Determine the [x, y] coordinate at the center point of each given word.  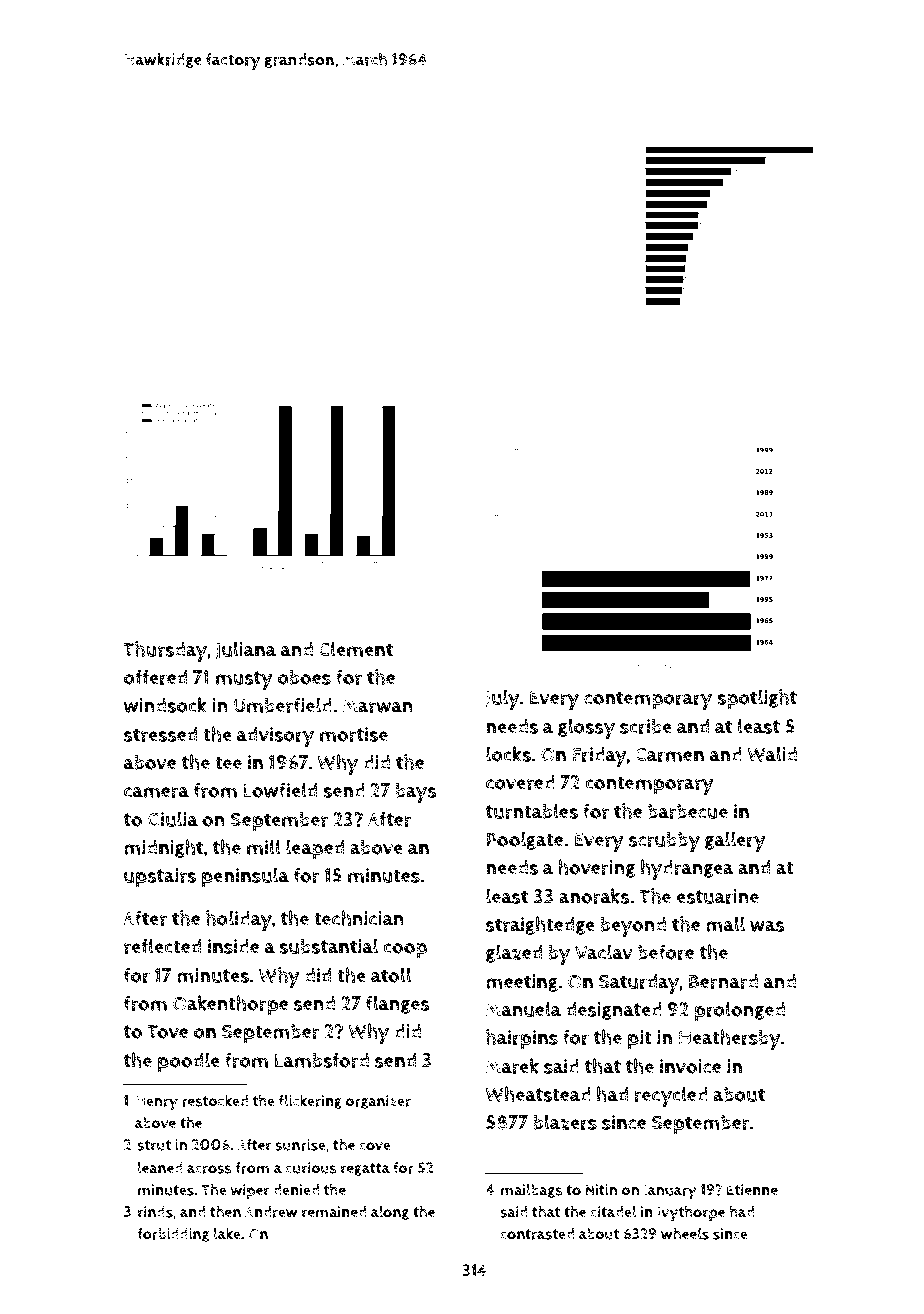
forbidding [173, 1235]
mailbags [532, 1190]
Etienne [752, 1190]
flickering [310, 1101]
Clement [356, 649]
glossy [586, 728]
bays [416, 793]
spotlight [757, 699]
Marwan [378, 705]
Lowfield [280, 790]
